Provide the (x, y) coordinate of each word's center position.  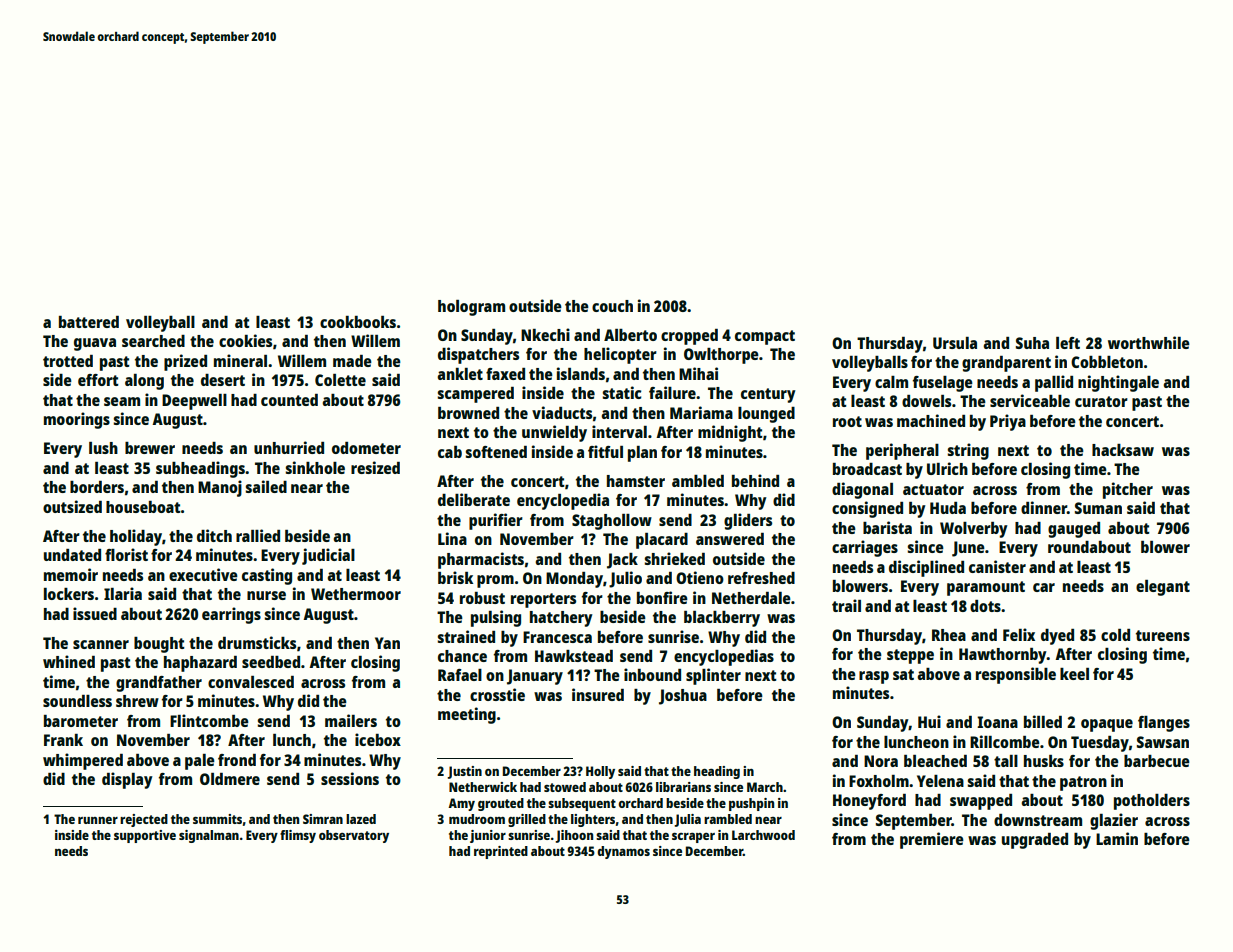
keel (1074, 674)
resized (375, 467)
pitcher (1128, 490)
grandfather (159, 684)
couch (612, 306)
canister (997, 566)
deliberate (474, 499)
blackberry (722, 619)
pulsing (496, 618)
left (1068, 343)
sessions (350, 778)
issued (95, 613)
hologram (471, 308)
